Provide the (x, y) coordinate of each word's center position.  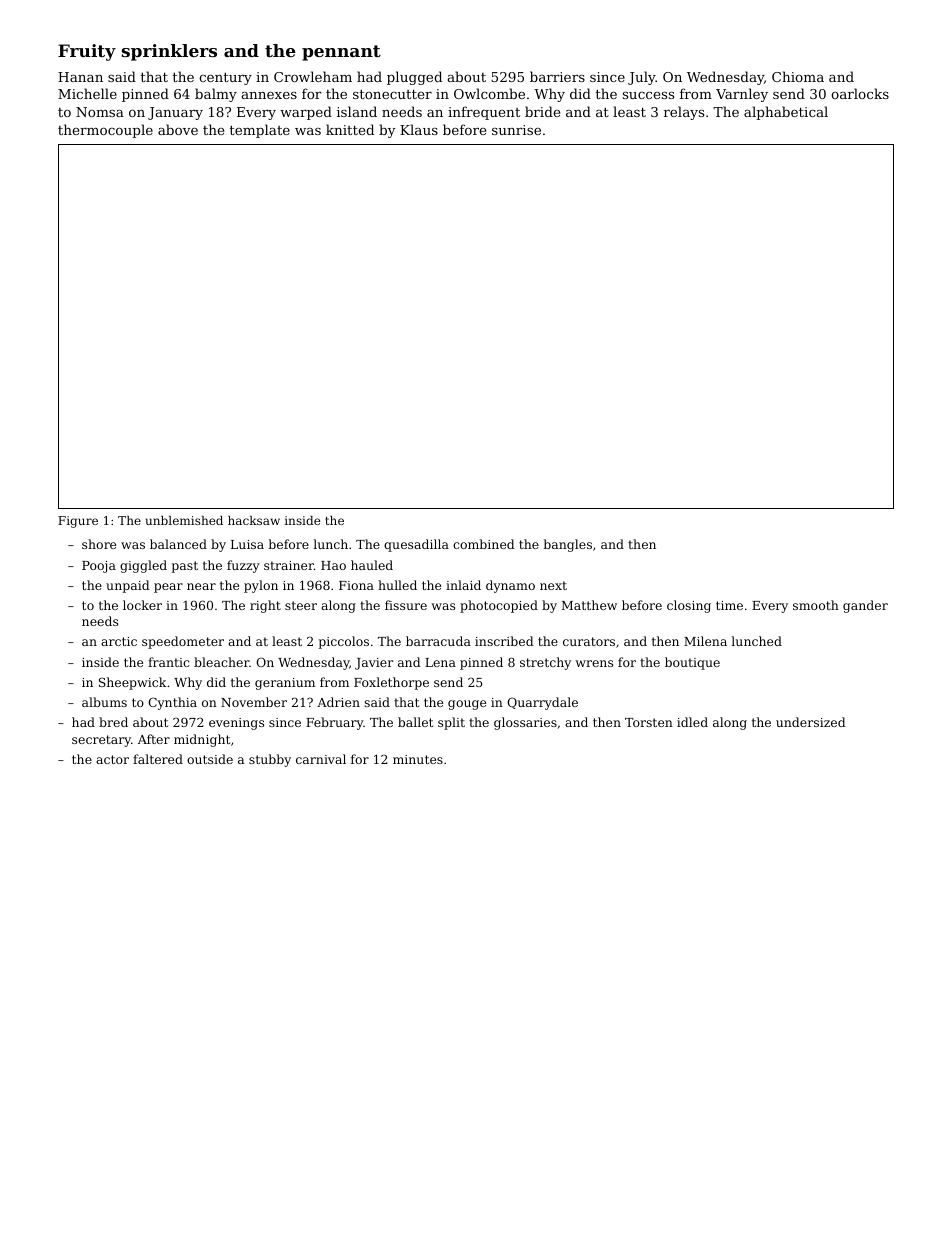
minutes (418, 759)
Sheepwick (133, 683)
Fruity (87, 52)
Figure (78, 522)
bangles (567, 545)
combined (484, 544)
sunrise (516, 130)
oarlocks (860, 93)
